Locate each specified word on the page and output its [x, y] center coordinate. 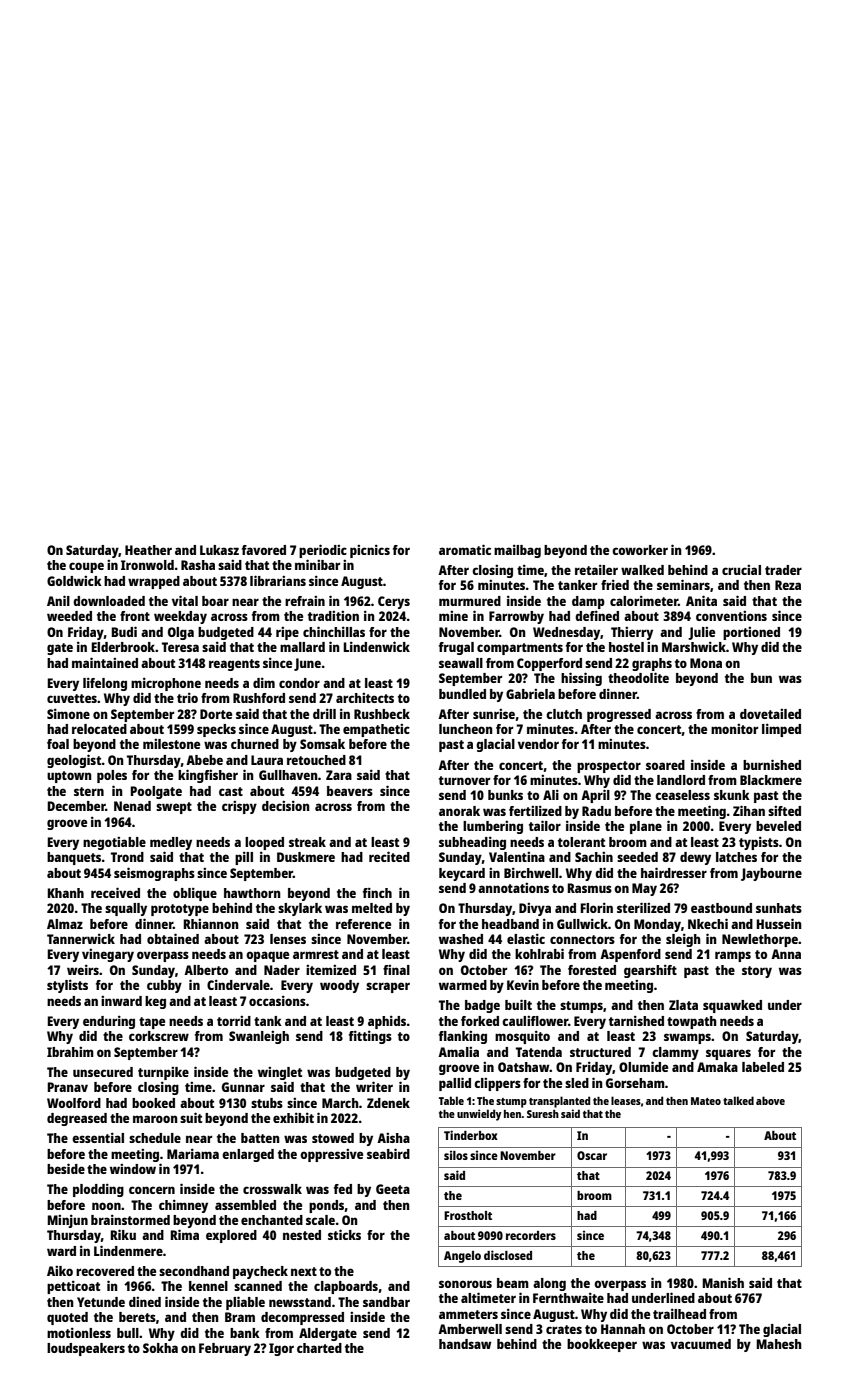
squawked [732, 1006]
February [225, 1349]
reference [363, 924]
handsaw [465, 1344]
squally [126, 909]
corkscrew [159, 1036]
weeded [69, 616]
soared [665, 765]
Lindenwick [376, 646]
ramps [733, 956]
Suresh [543, 1114]
